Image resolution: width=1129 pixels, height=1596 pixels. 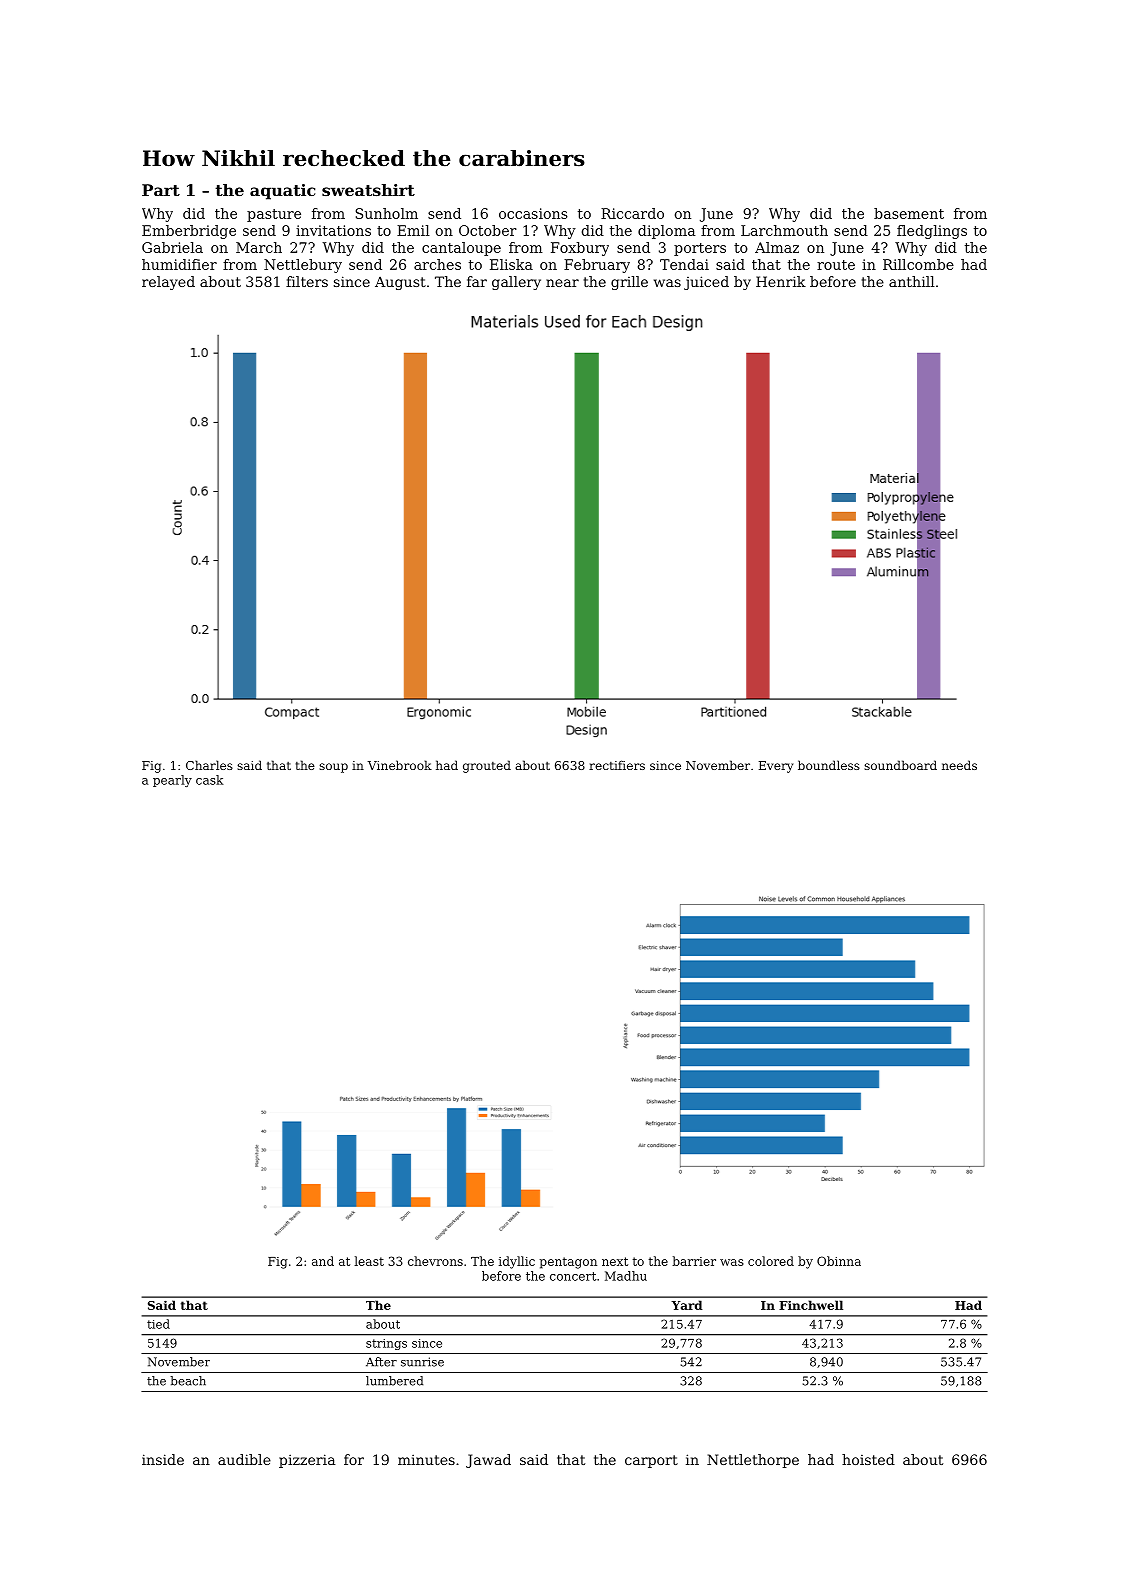 I want to click on occasions, so click(x=533, y=213).
